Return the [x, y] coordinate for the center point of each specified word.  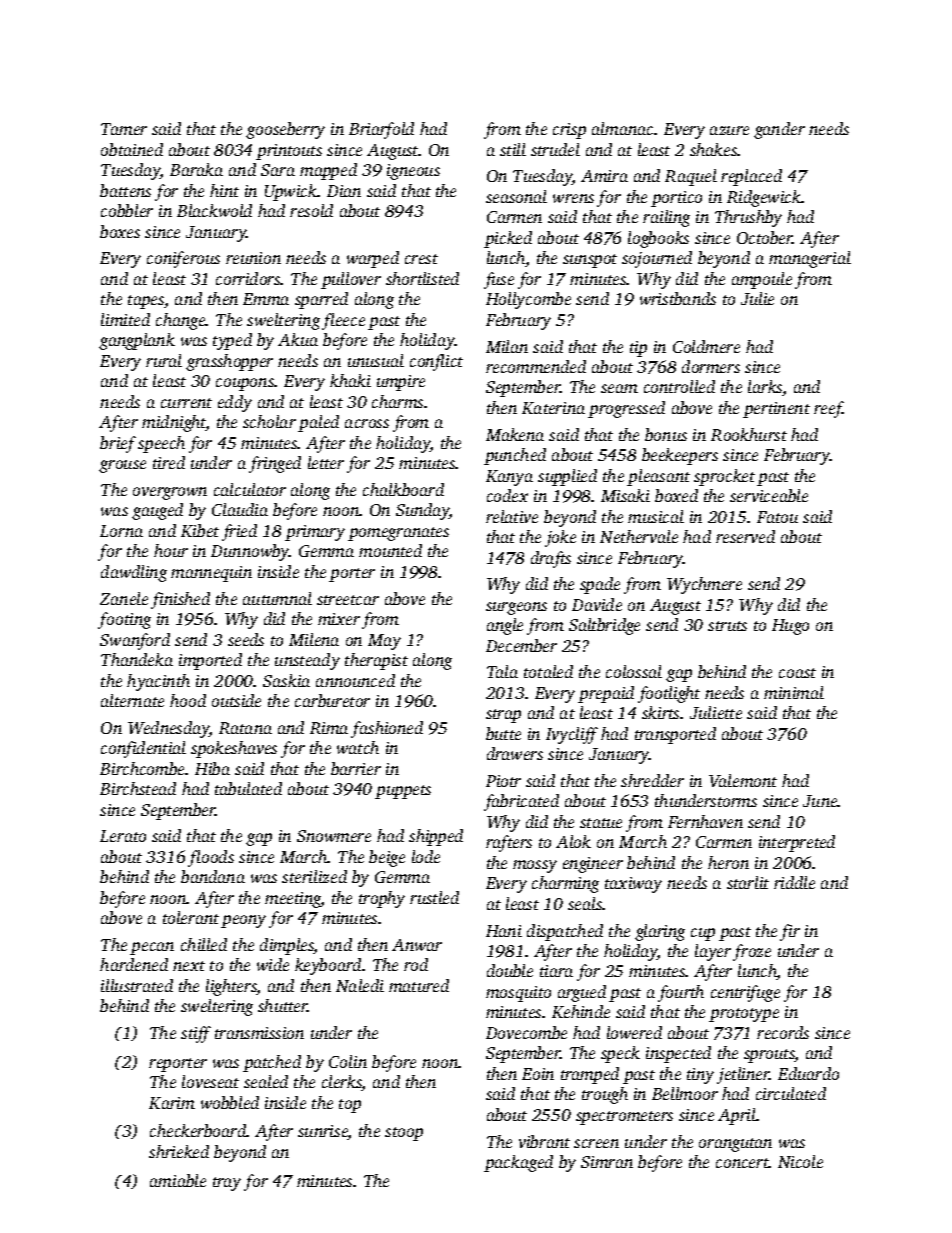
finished [180, 600]
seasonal [516, 196]
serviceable [769, 495]
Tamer [124, 129]
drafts [551, 559]
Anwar [417, 945]
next [189, 966]
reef [828, 409]
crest [421, 259]
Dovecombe [526, 1032]
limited [125, 319]
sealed [266, 1081]
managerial [810, 259]
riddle [794, 882]
